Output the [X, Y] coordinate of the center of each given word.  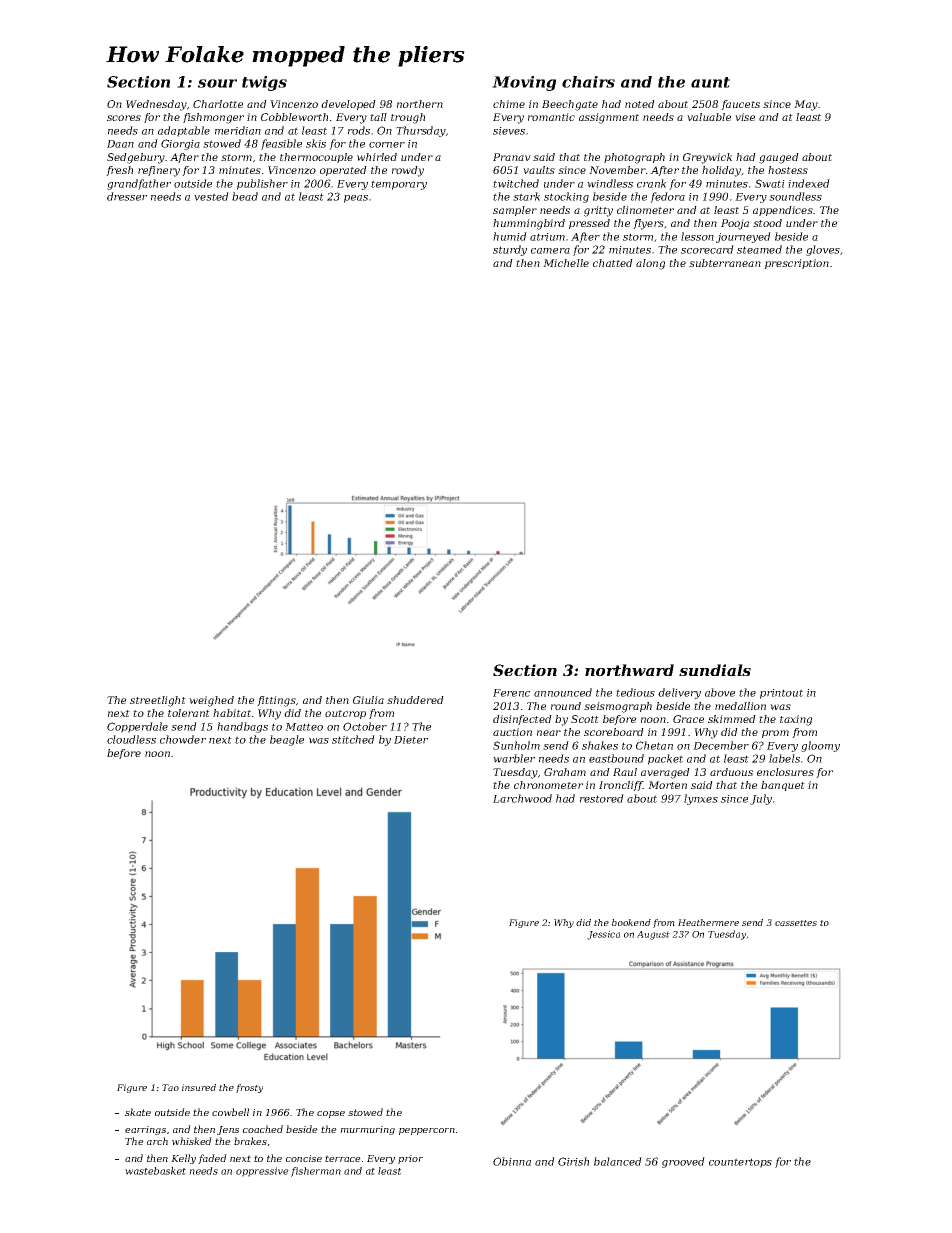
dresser [127, 196]
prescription [797, 264]
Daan [120, 144]
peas [356, 199]
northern [420, 104]
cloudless [131, 739]
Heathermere [708, 922]
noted [640, 104]
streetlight [158, 701]
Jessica [603, 935]
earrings [145, 1130]
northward [629, 670]
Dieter [411, 740]
